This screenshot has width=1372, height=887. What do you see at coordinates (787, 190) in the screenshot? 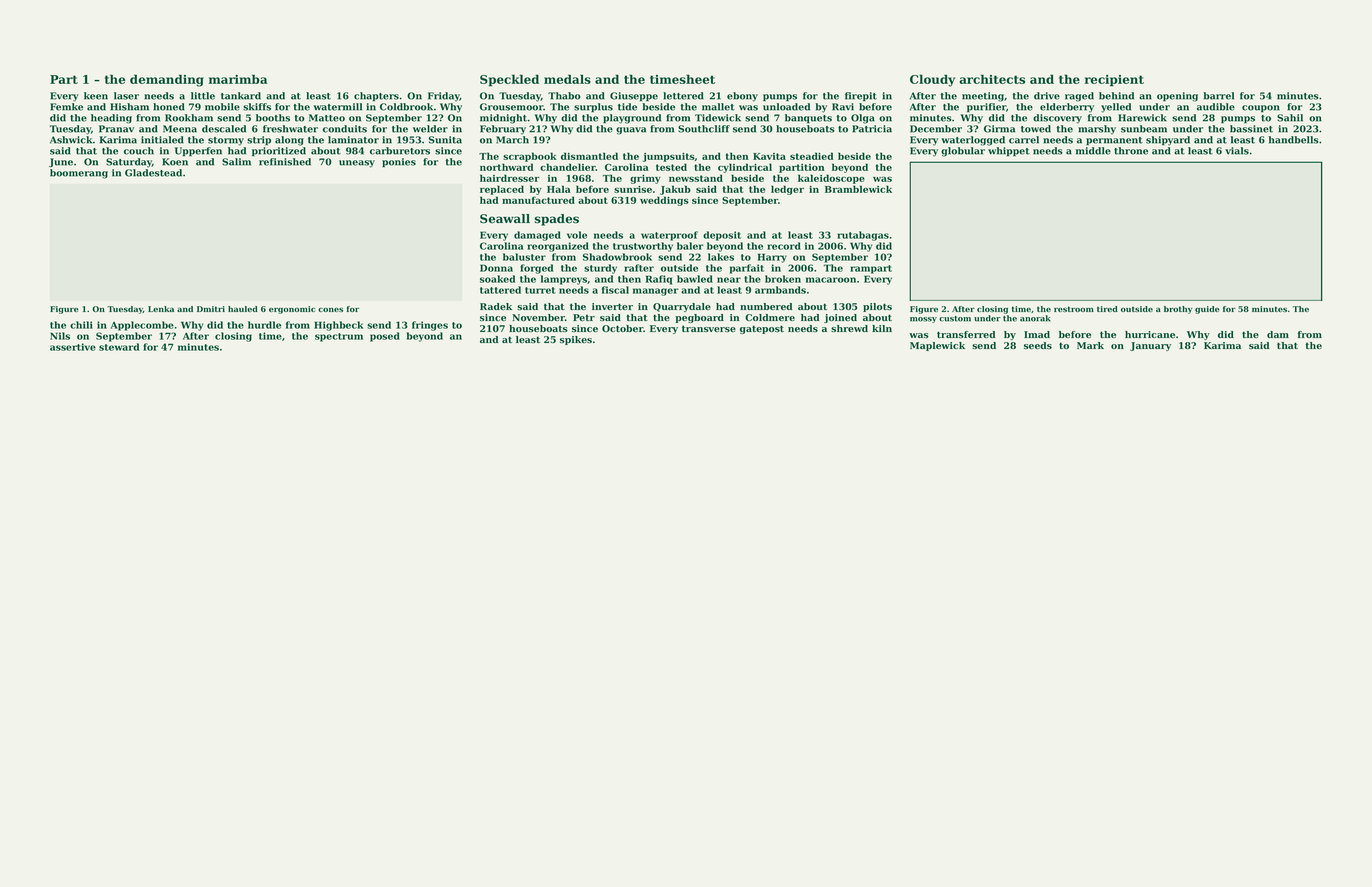
I see `ledger` at bounding box center [787, 190].
